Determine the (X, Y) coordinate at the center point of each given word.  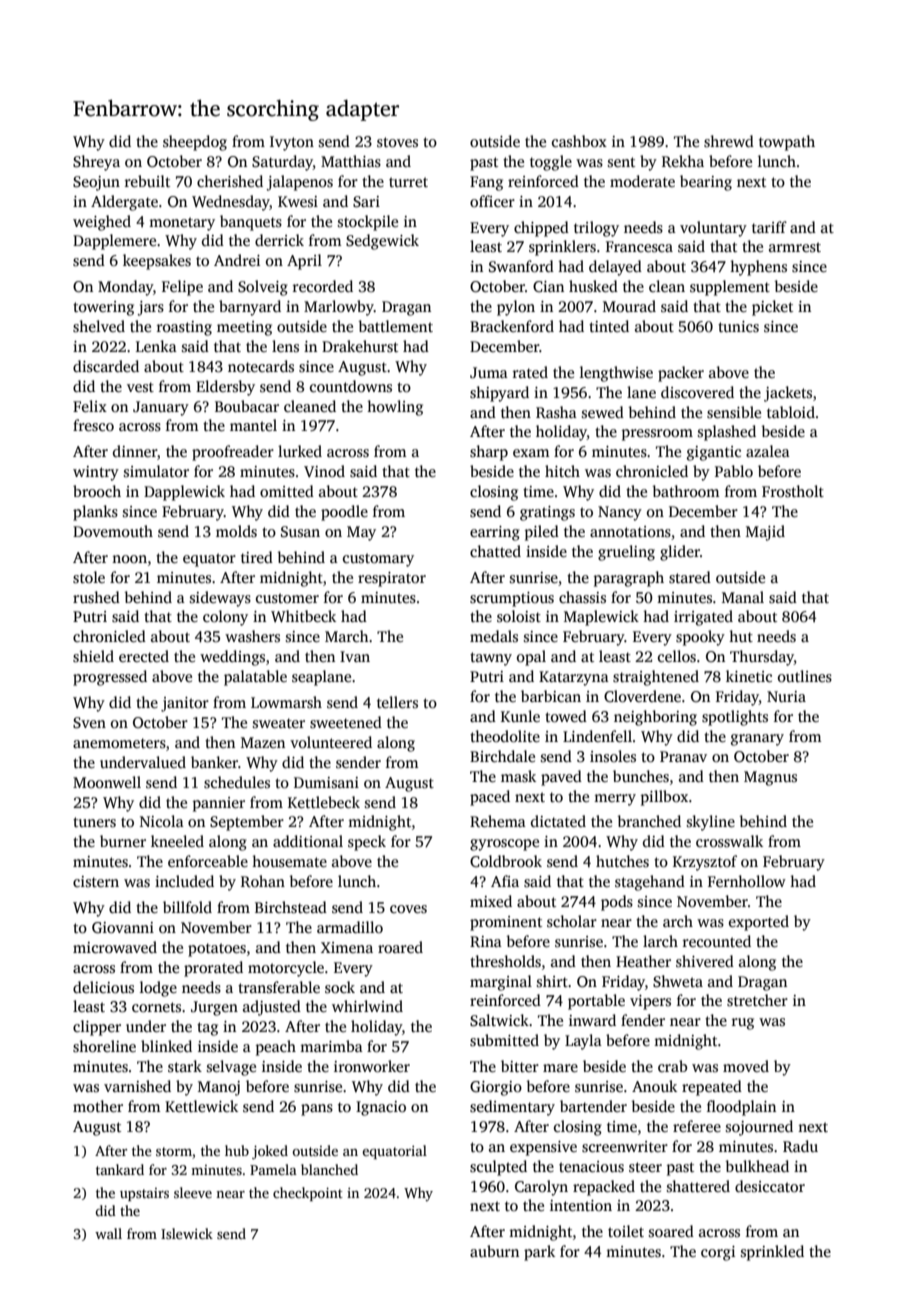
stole (89, 577)
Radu (800, 1146)
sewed (603, 412)
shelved (99, 326)
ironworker (372, 1066)
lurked (300, 451)
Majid (765, 533)
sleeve (193, 1192)
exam (531, 453)
